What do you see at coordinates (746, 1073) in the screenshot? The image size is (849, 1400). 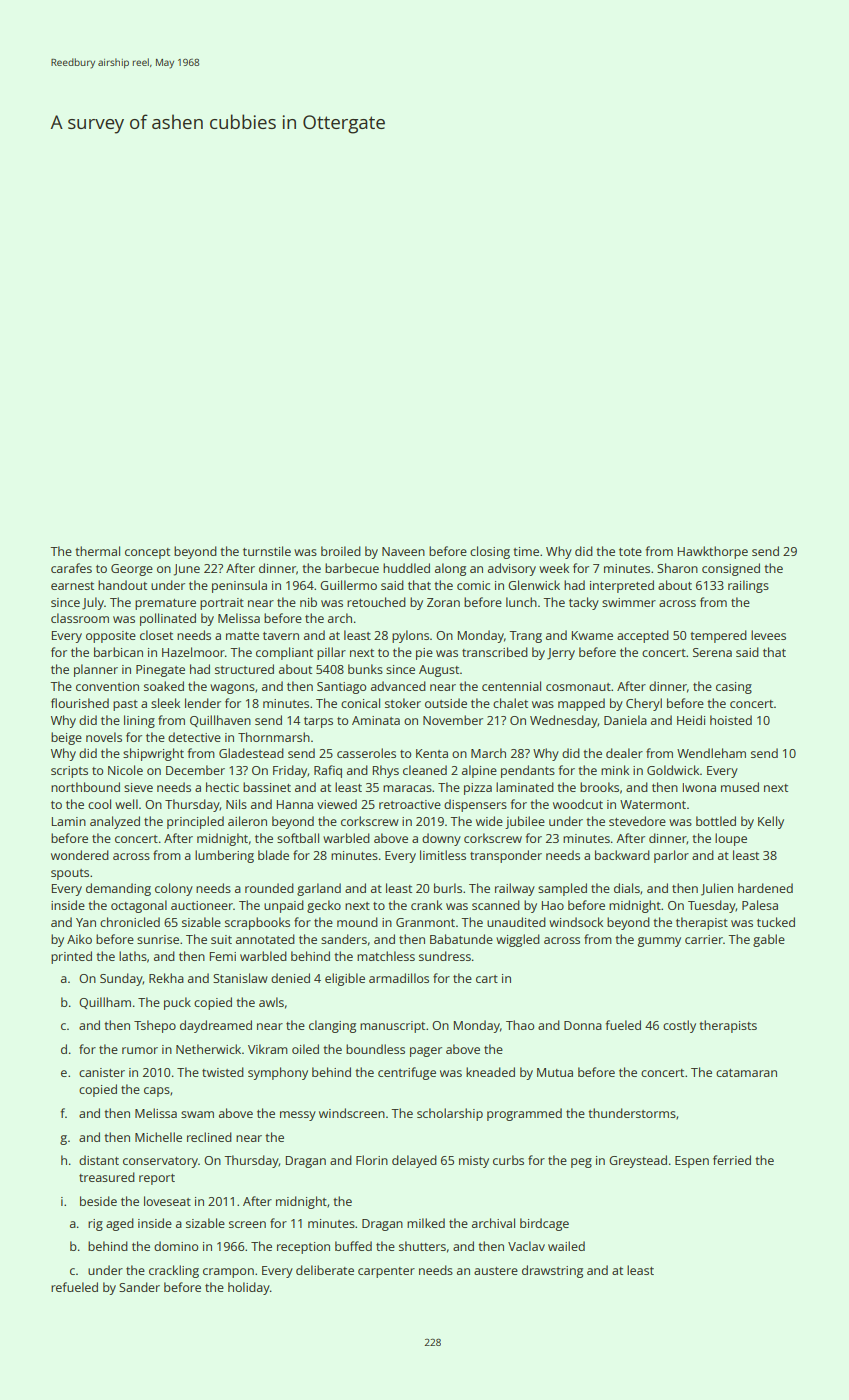 I see `catamaran` at bounding box center [746, 1073].
